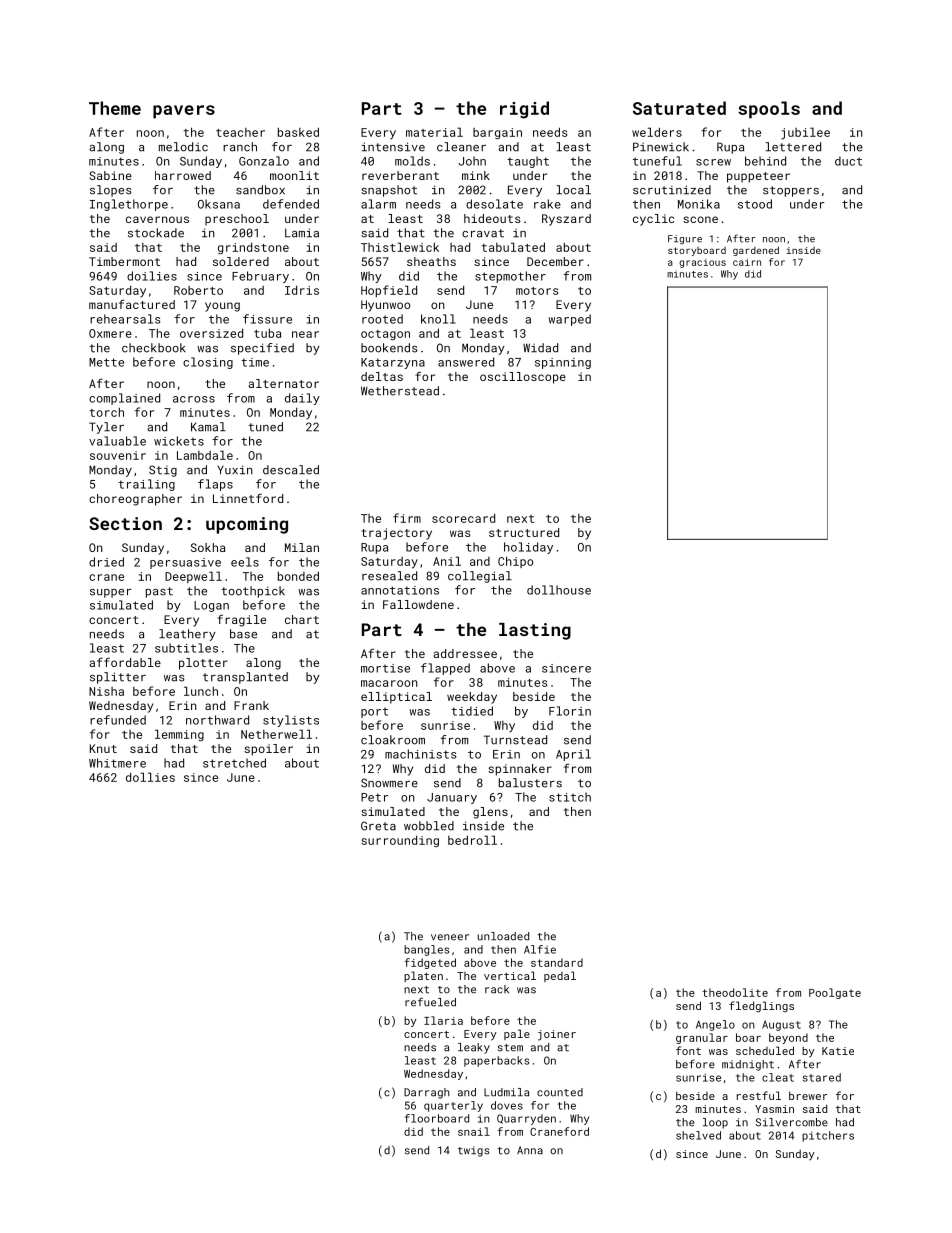 The width and height of the screenshot is (952, 1233). What do you see at coordinates (111, 191) in the screenshot?
I see `slopes` at bounding box center [111, 191].
